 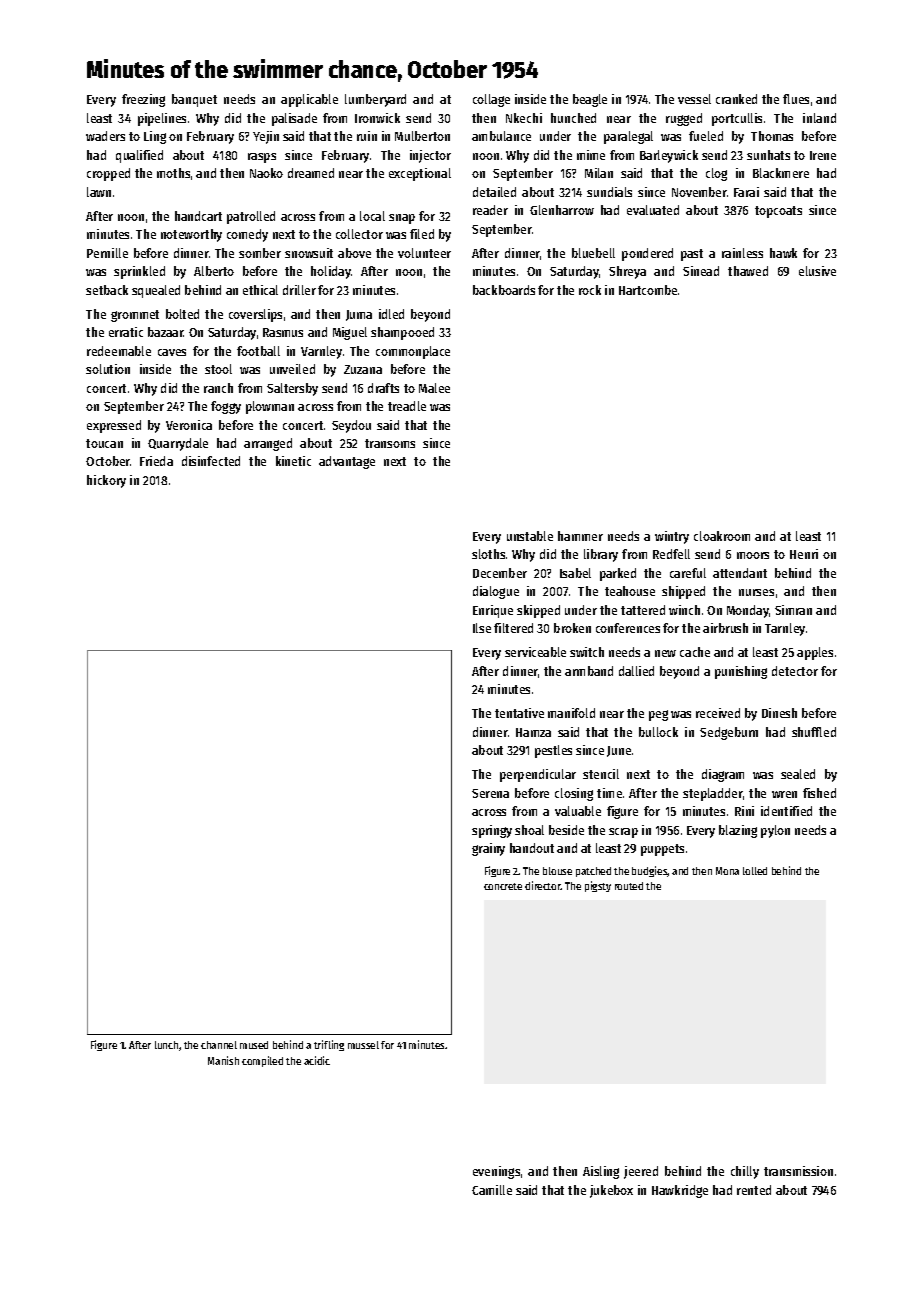 I want to click on Ilse, so click(x=482, y=628).
